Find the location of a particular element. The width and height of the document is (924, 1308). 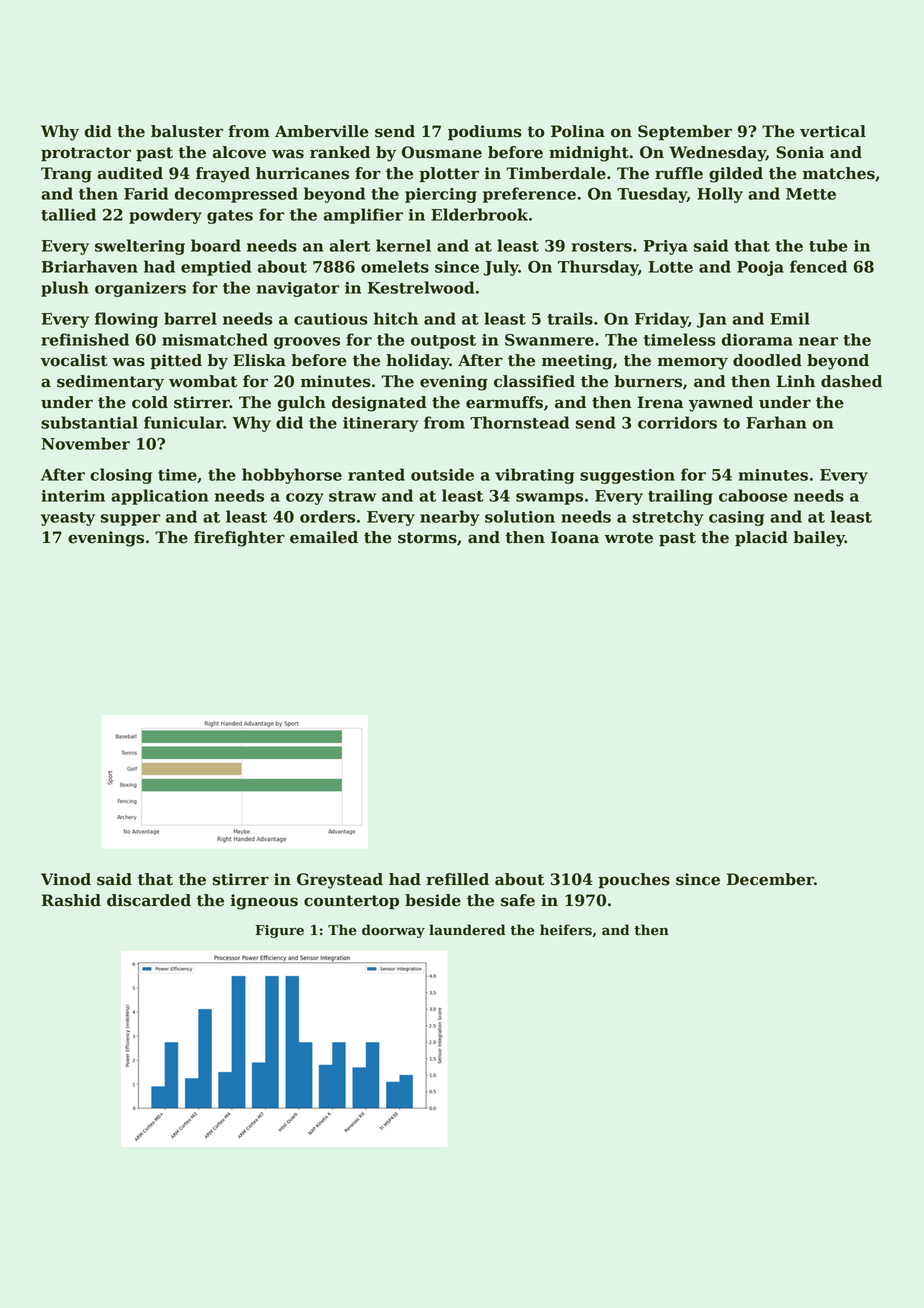

refilled is located at coordinates (457, 879).
